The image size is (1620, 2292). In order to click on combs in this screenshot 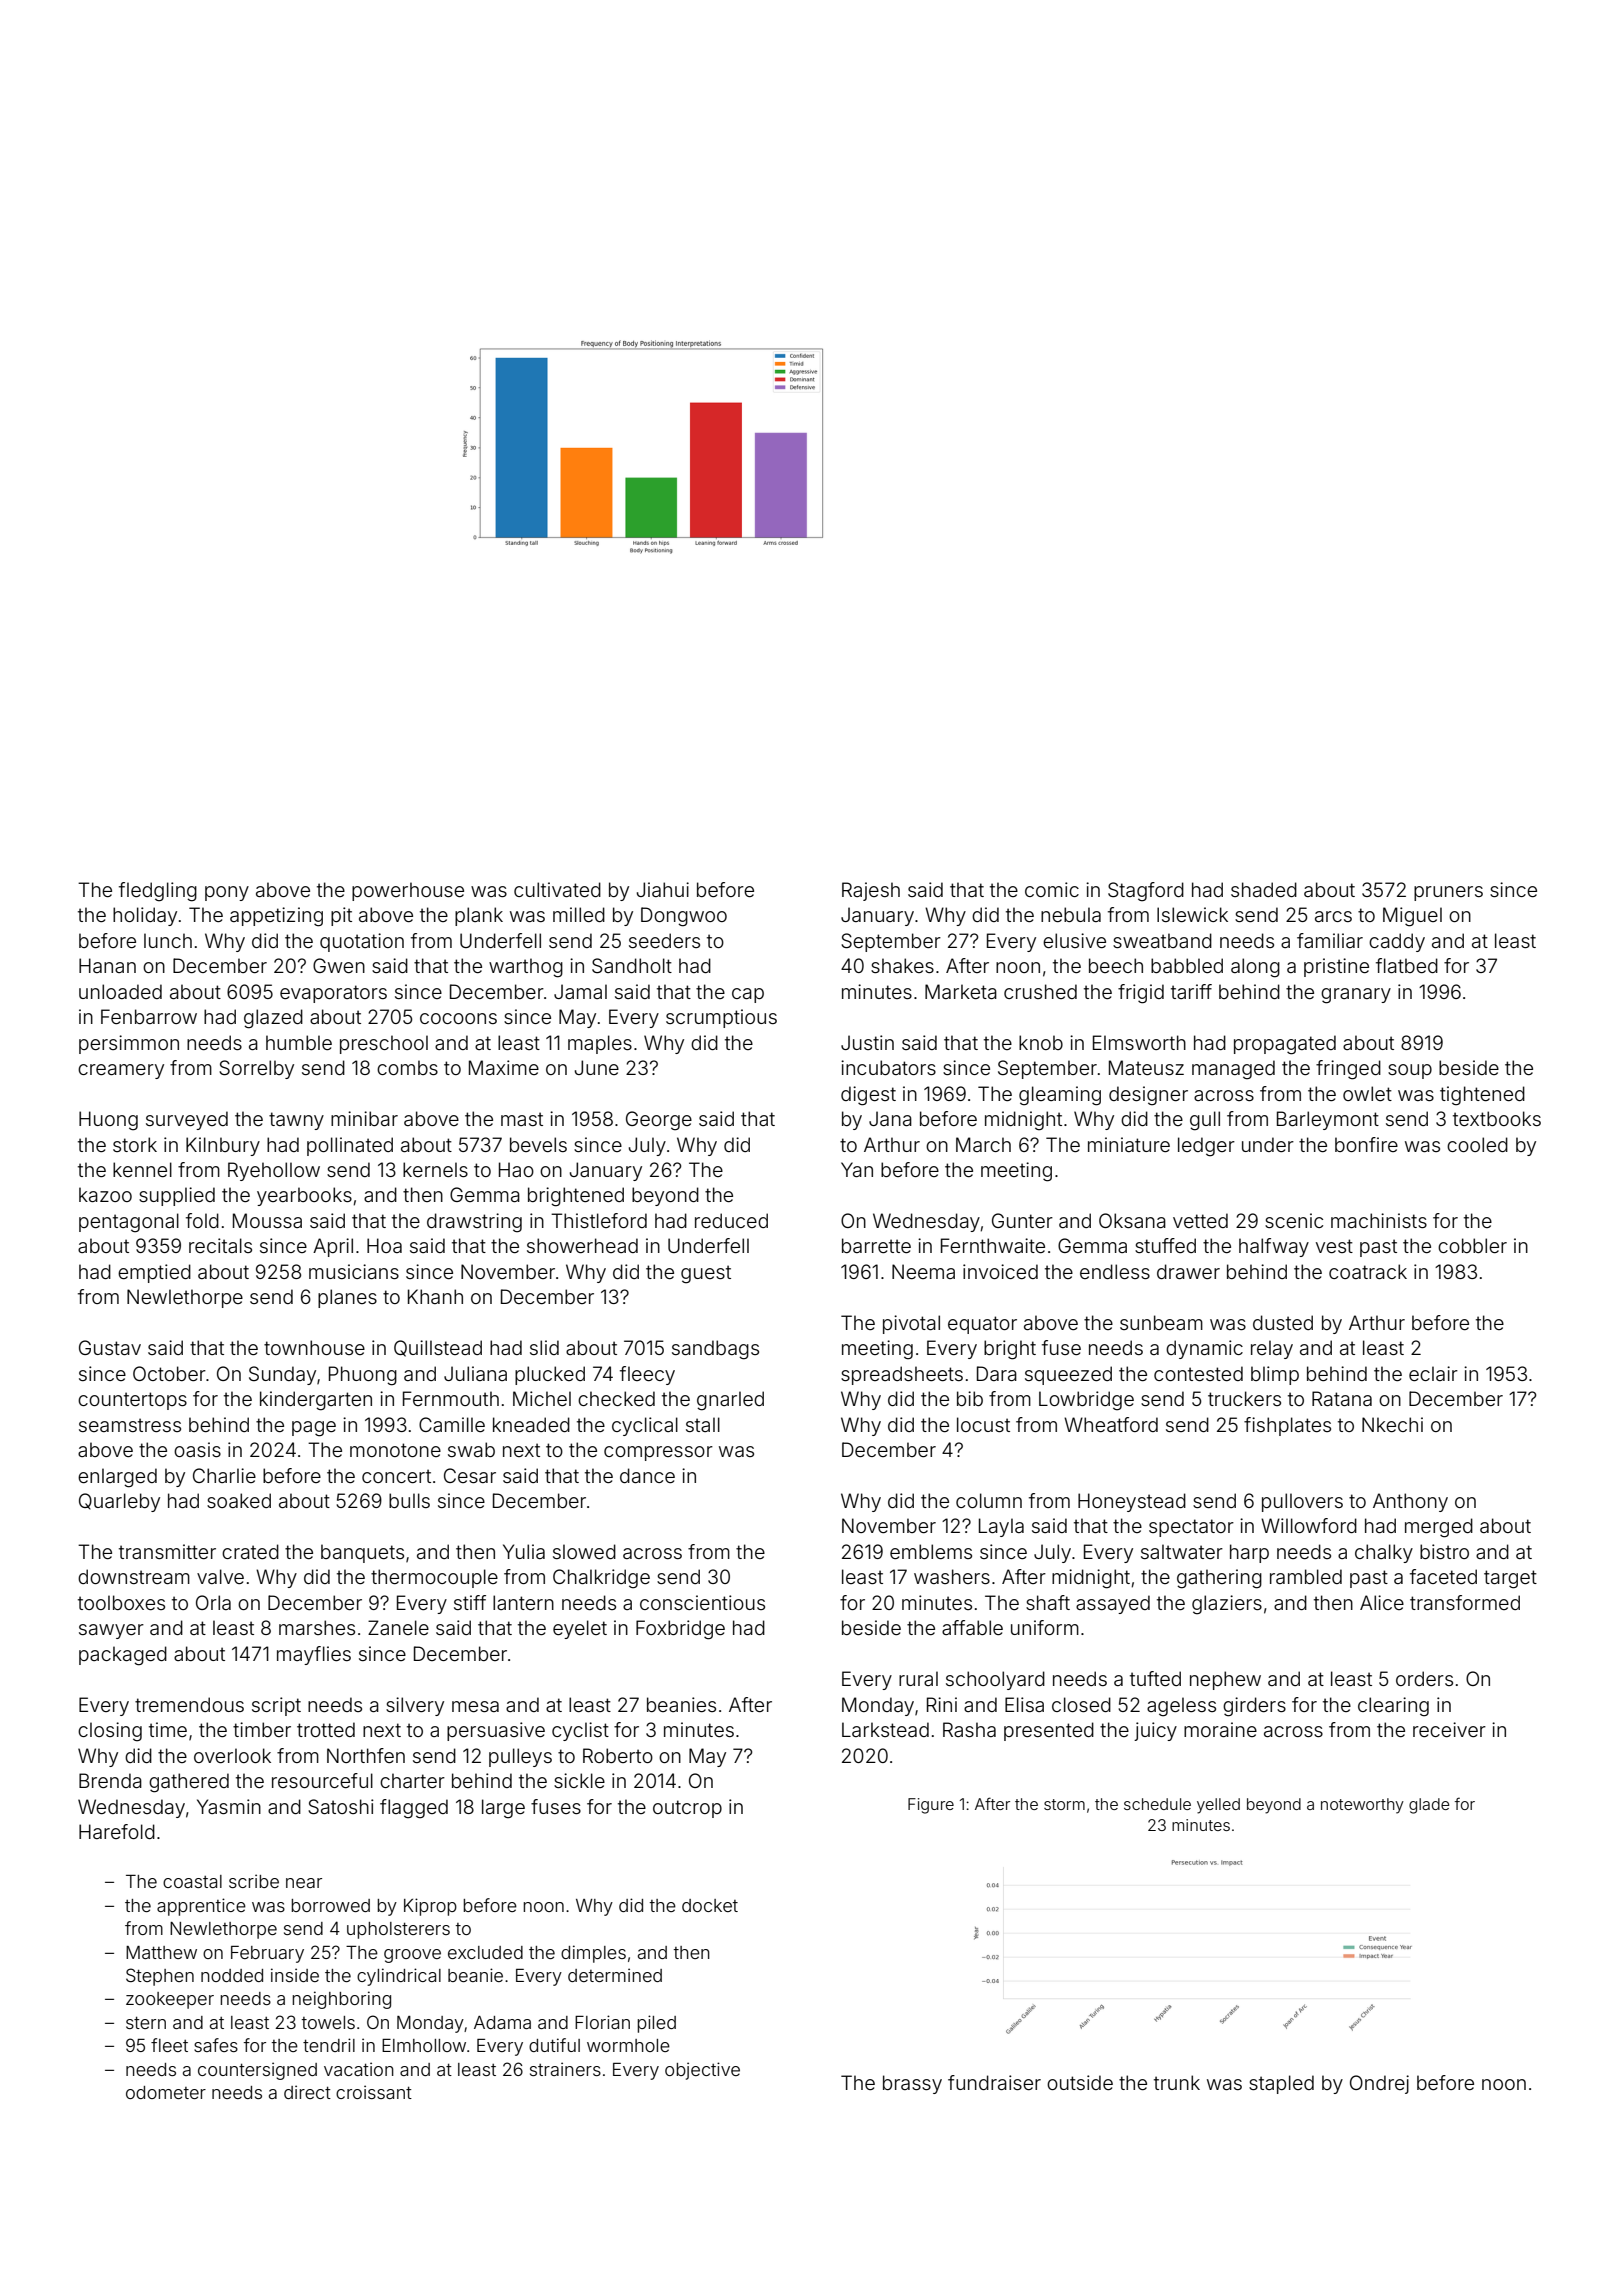, I will do `click(407, 1067)`.
